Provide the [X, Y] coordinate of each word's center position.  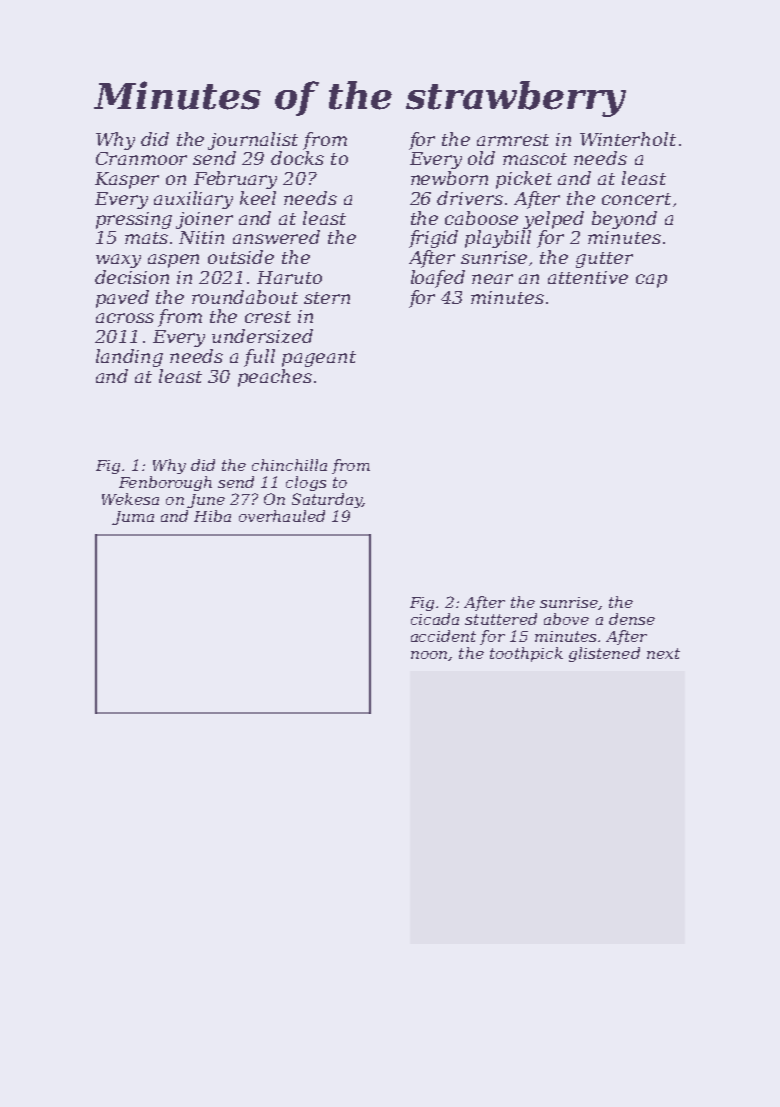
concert [636, 199]
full [259, 358]
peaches [275, 378]
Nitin [201, 237]
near [492, 279]
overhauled [282, 516]
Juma [133, 518]
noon [429, 655]
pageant [319, 359]
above [566, 619]
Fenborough [165, 483]
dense [632, 619]
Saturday [327, 500]
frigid [433, 239]
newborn [449, 178]
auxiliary [193, 200]
